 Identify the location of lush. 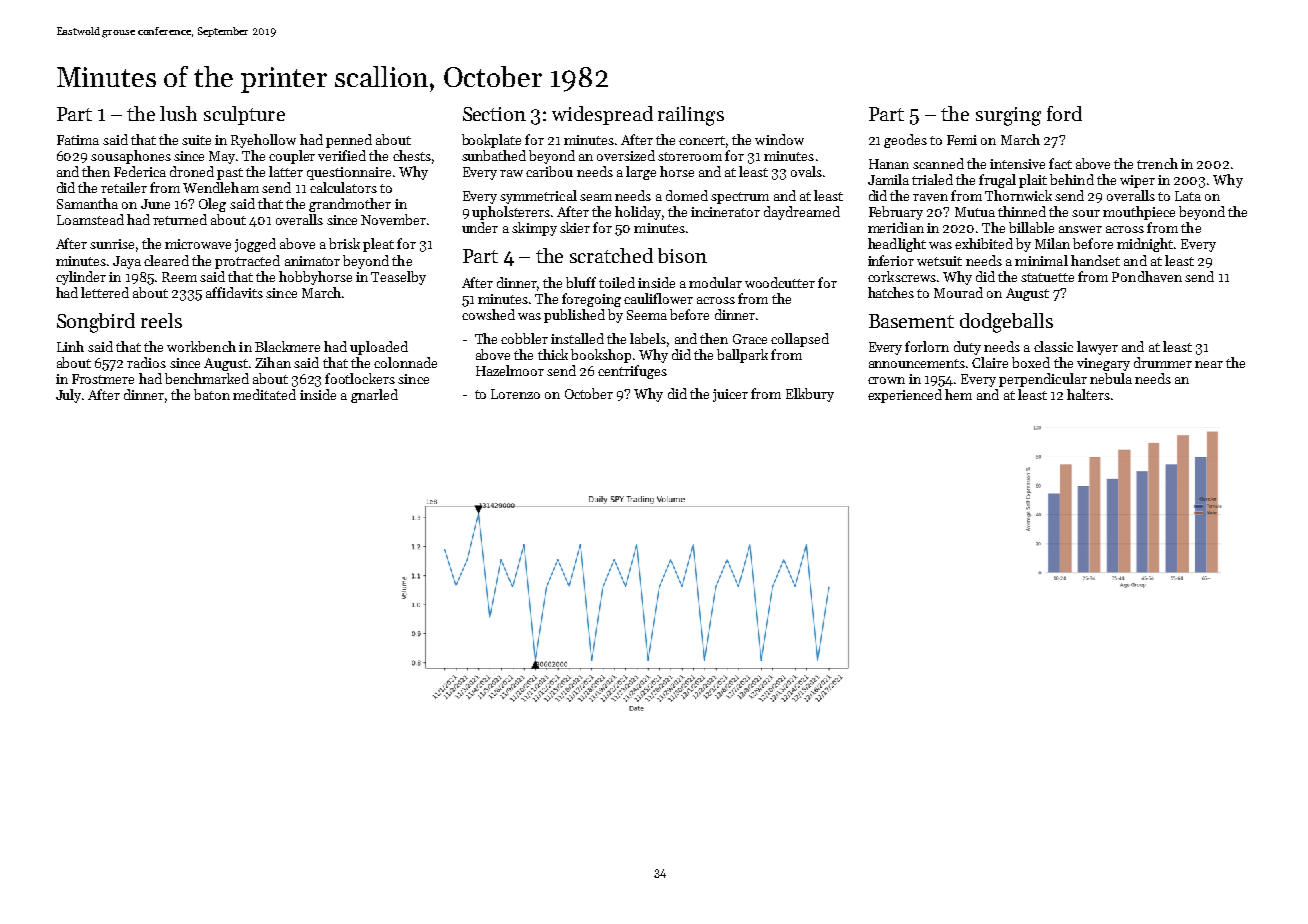
(178, 113).
